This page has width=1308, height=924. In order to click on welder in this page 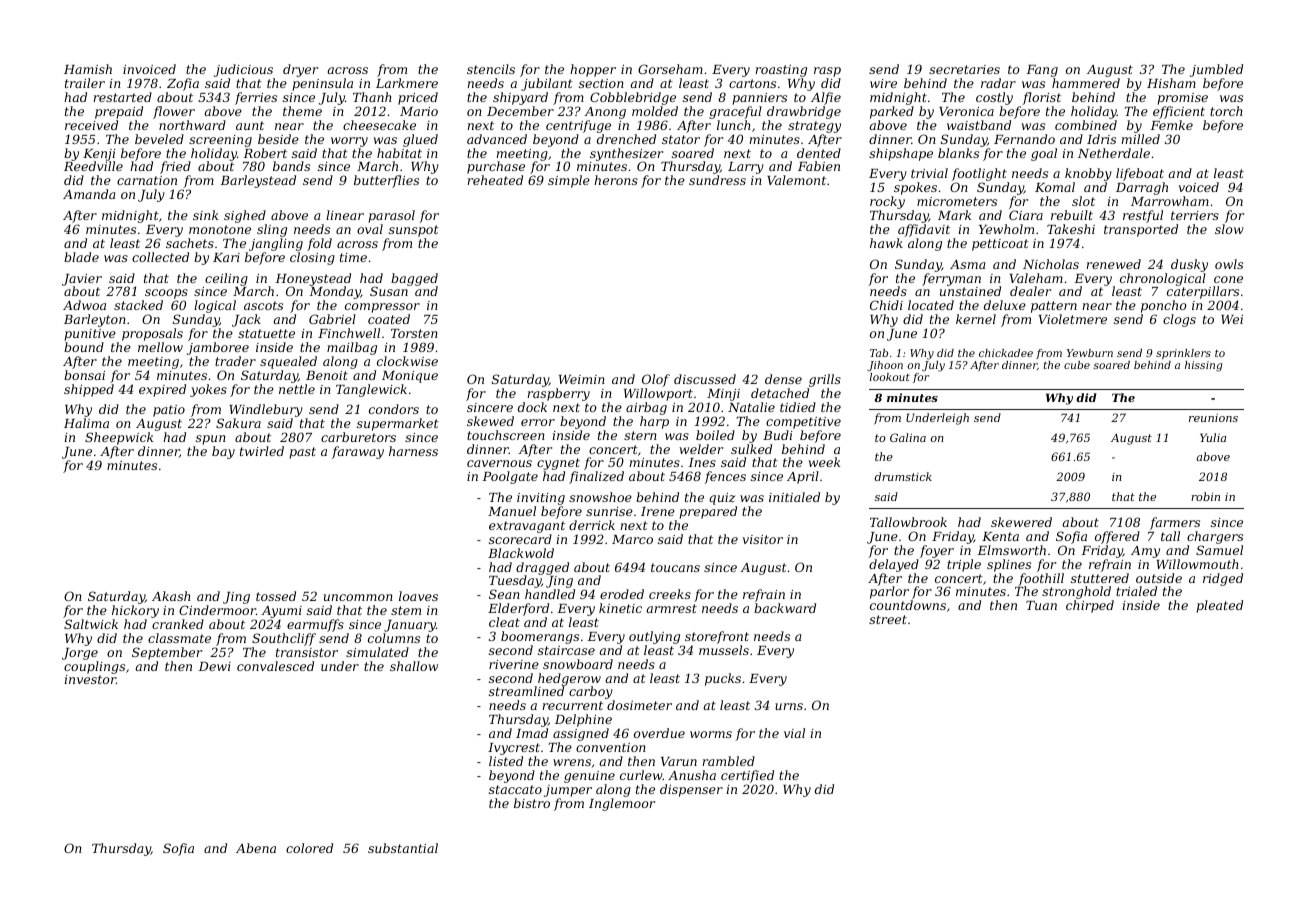, I will do `click(701, 449)`.
